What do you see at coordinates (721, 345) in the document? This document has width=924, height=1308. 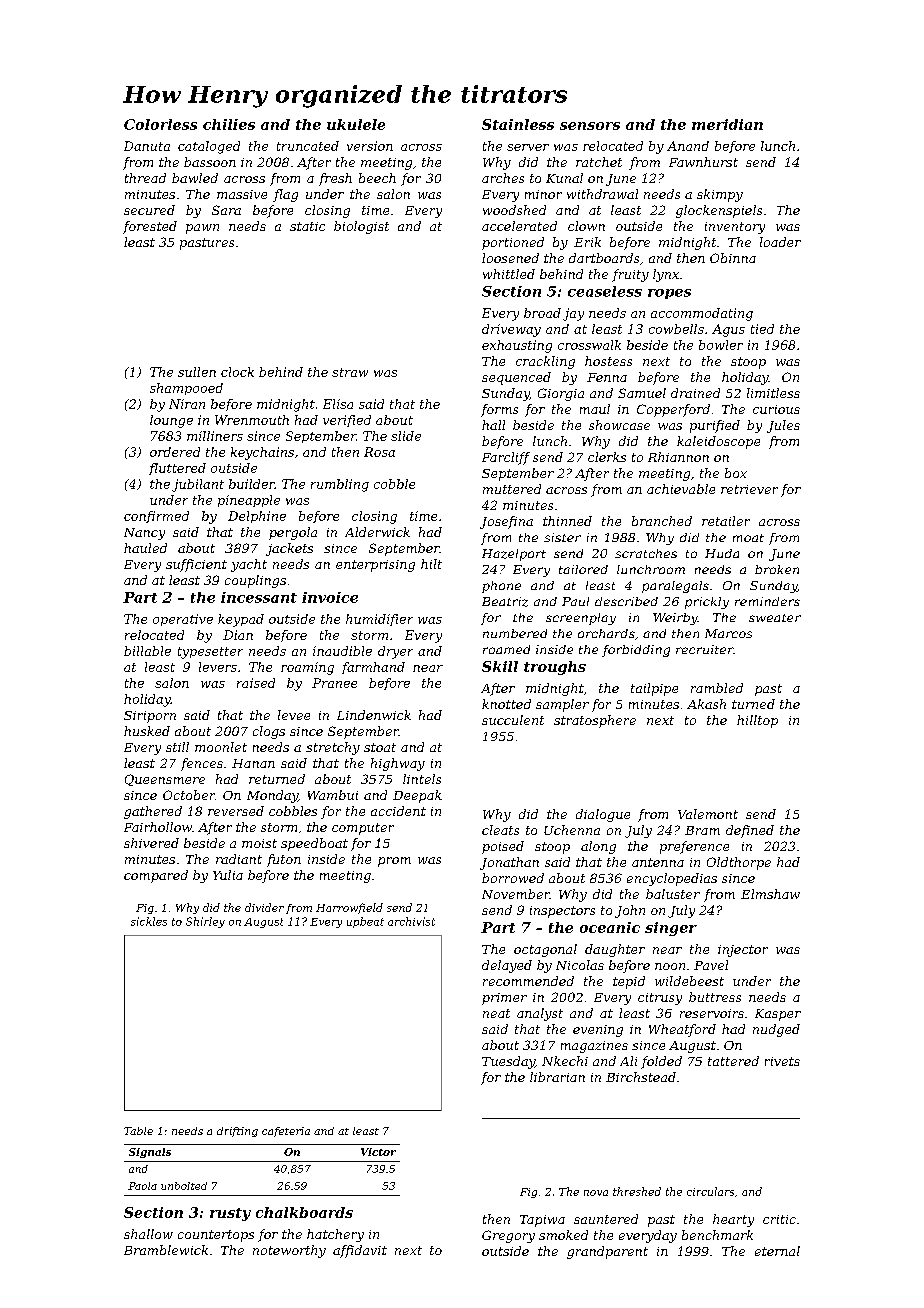 I see `bowler` at bounding box center [721, 345].
